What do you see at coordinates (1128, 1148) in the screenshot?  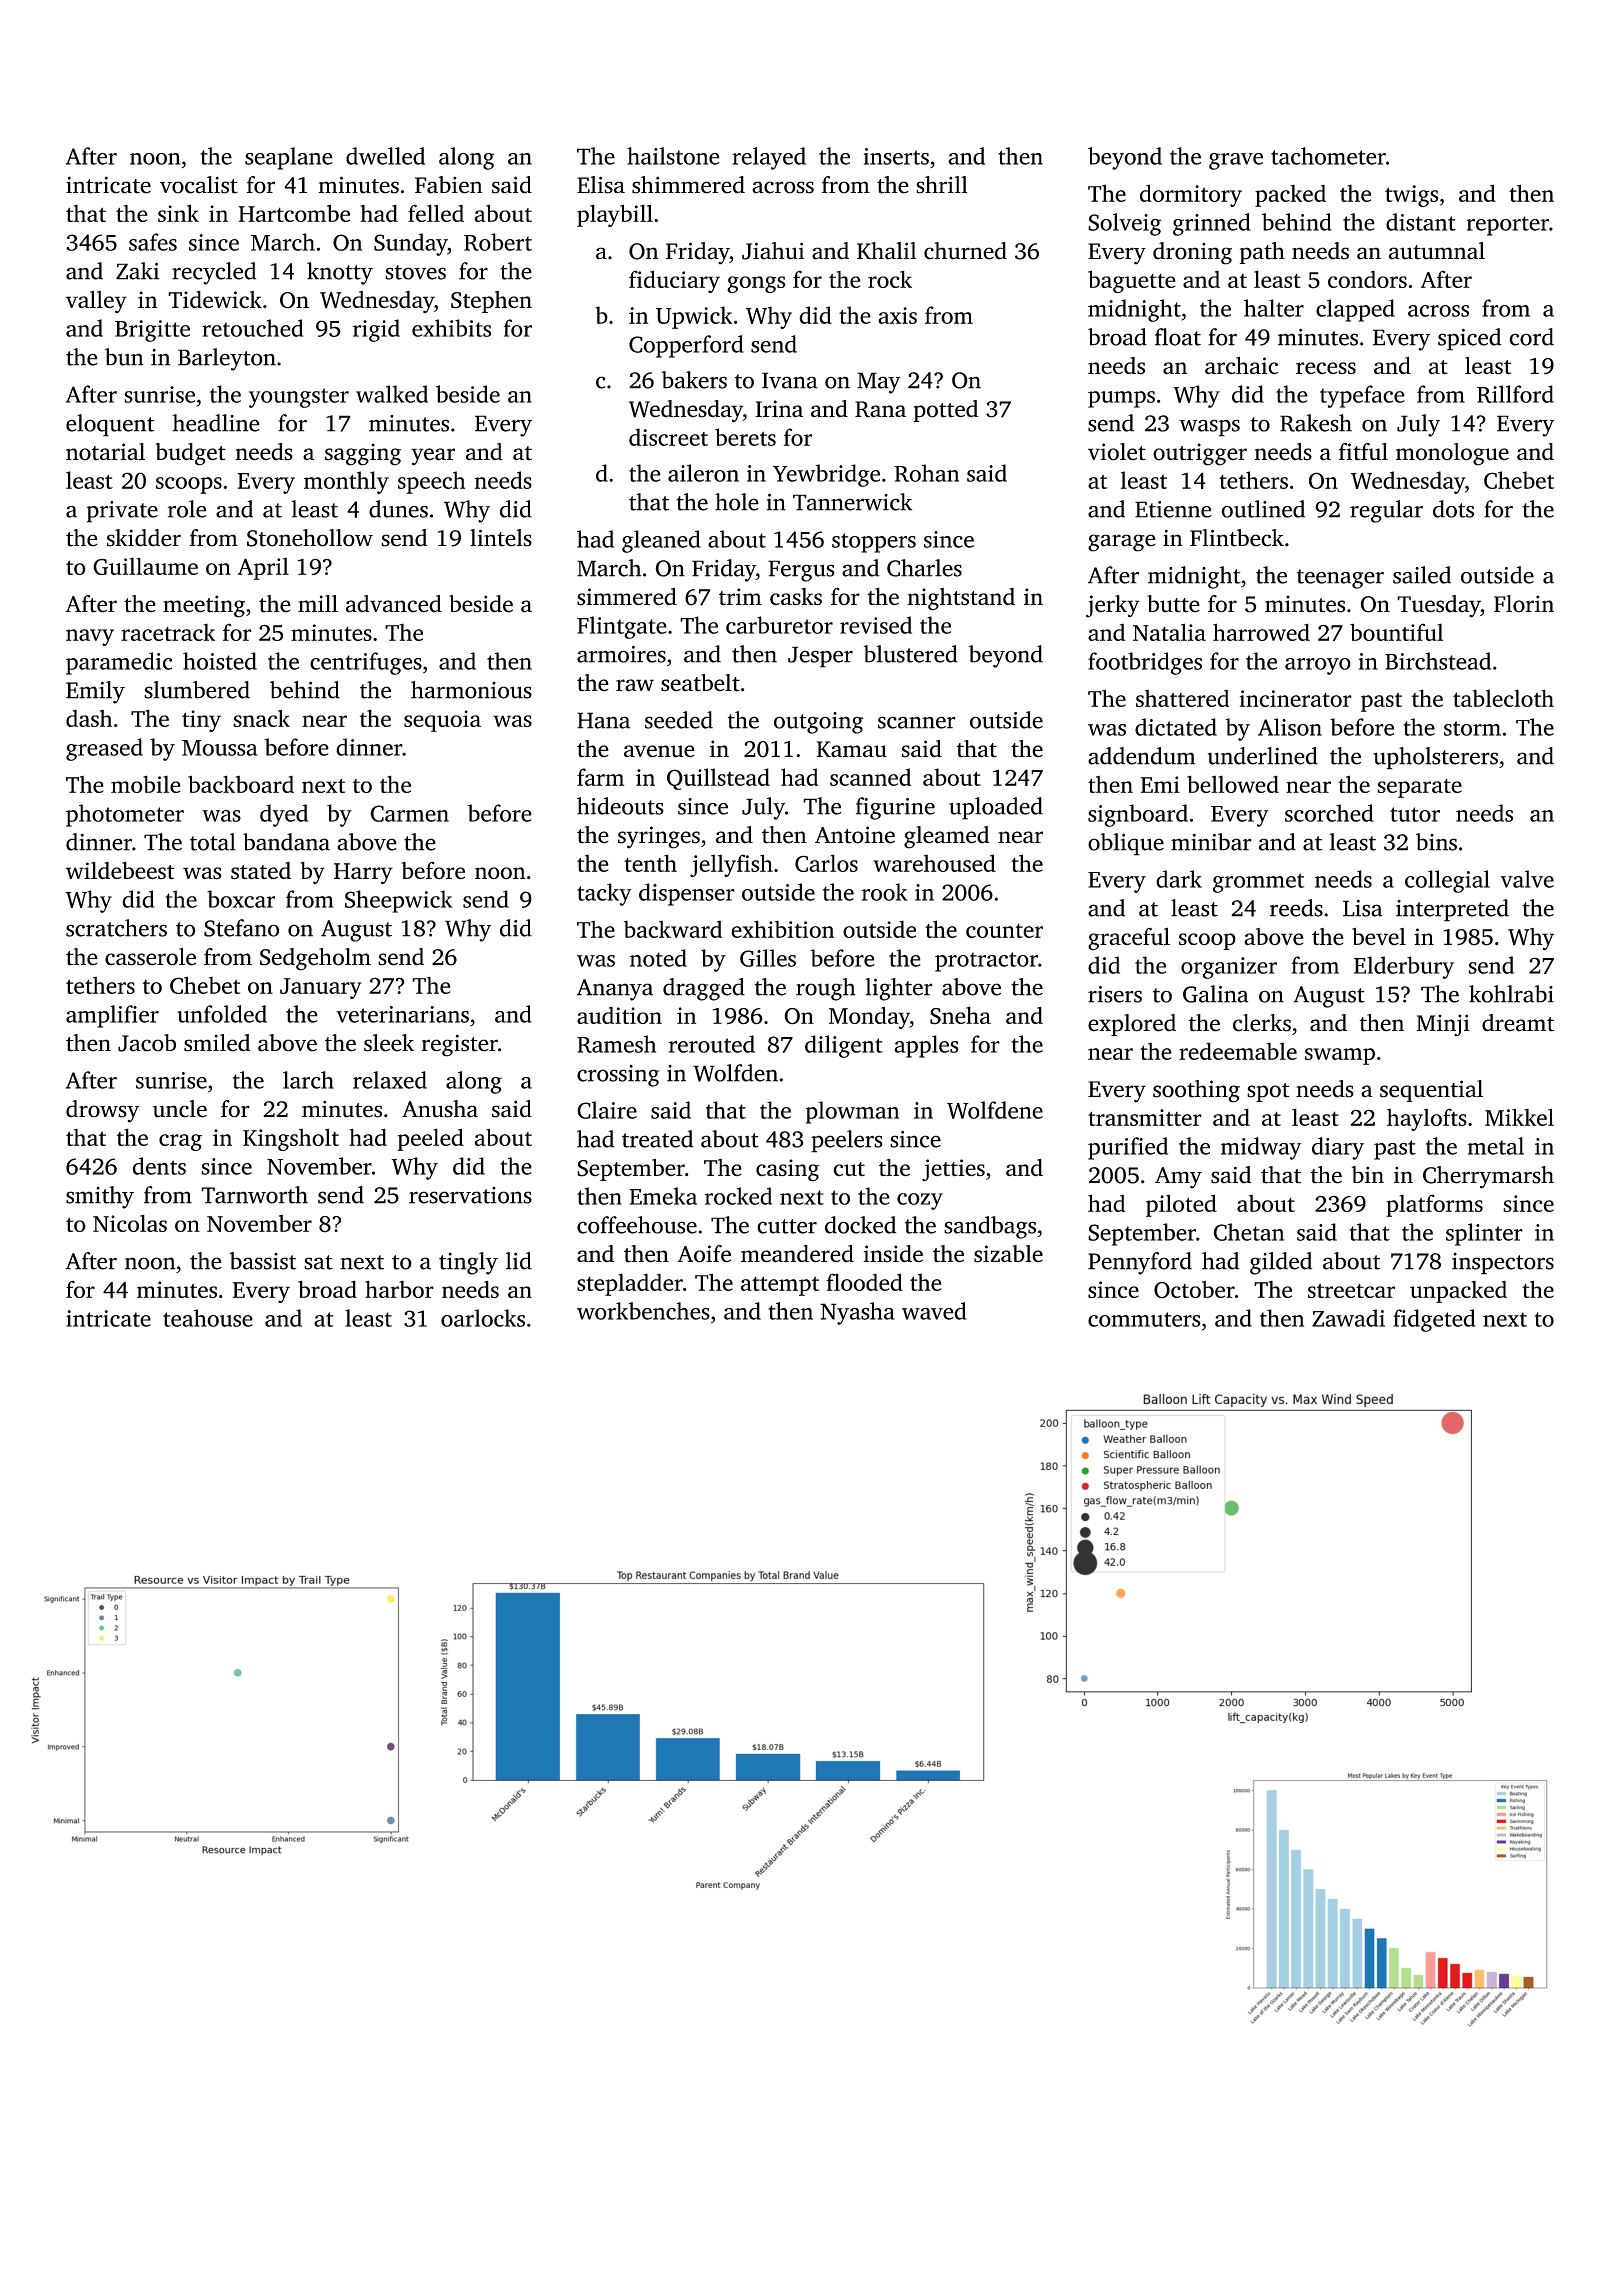 I see `purified` at bounding box center [1128, 1148].
